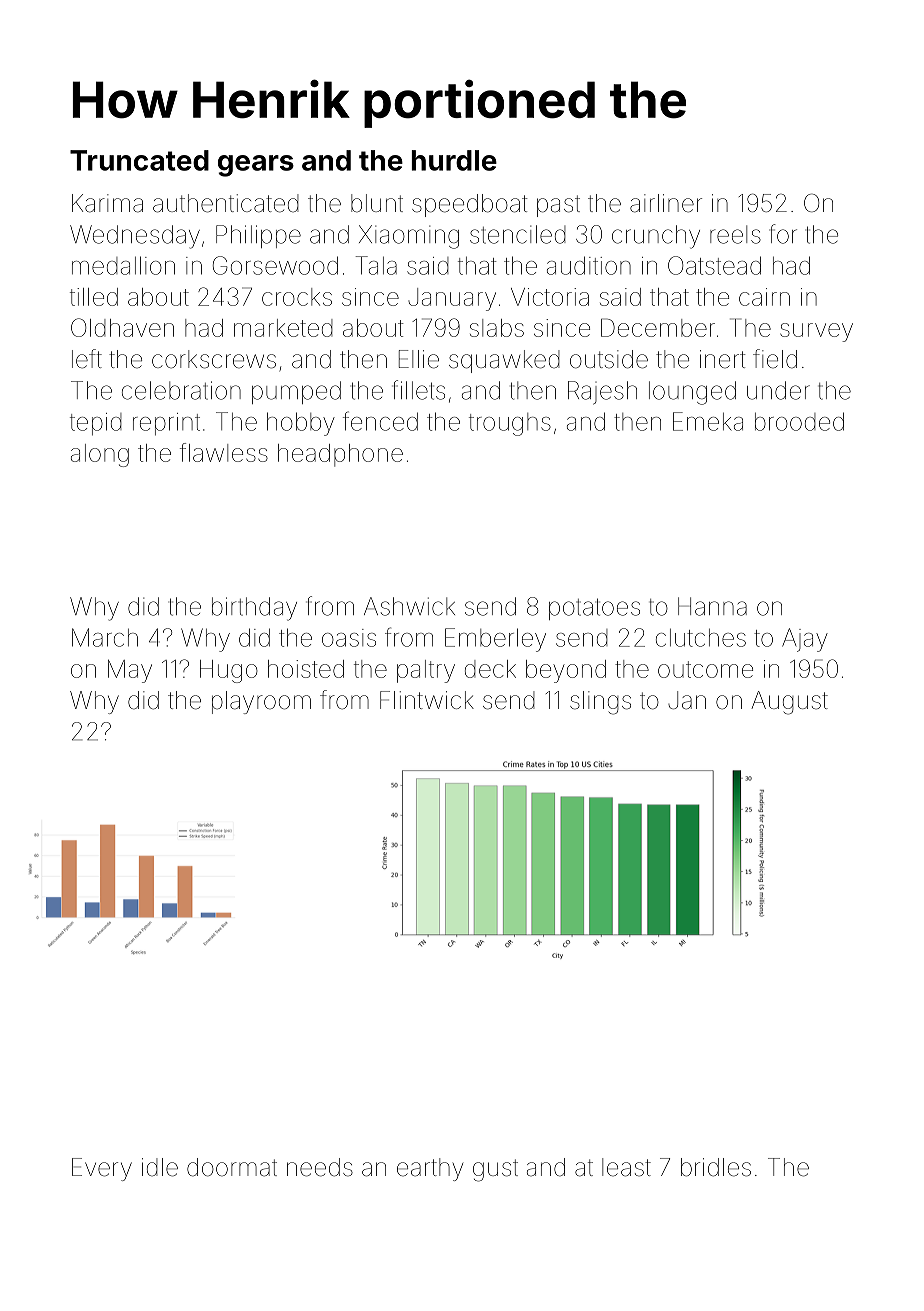 The image size is (924, 1311). Describe the element at coordinates (123, 265) in the image. I see `medallion` at that location.
